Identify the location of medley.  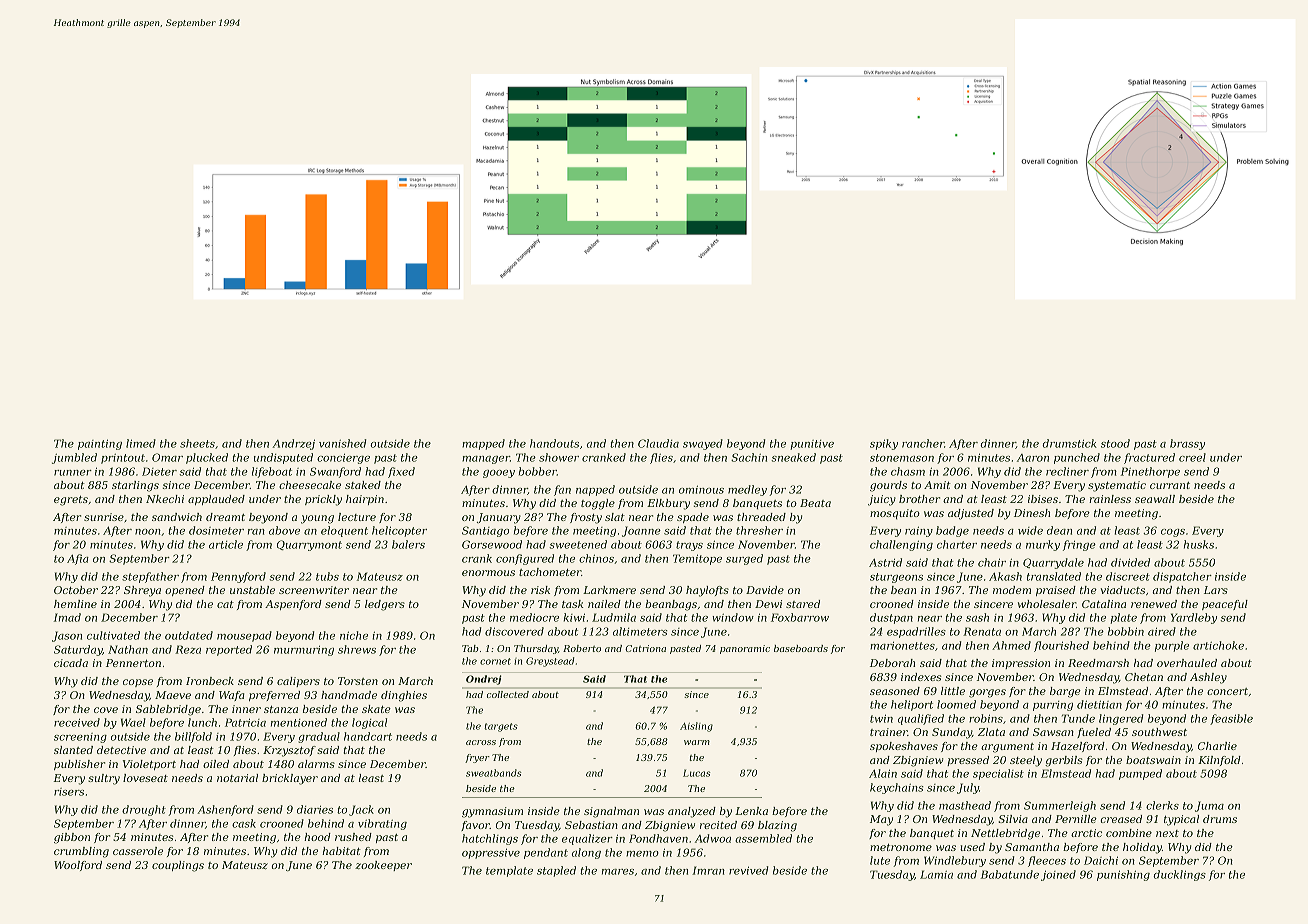
(747, 490).
